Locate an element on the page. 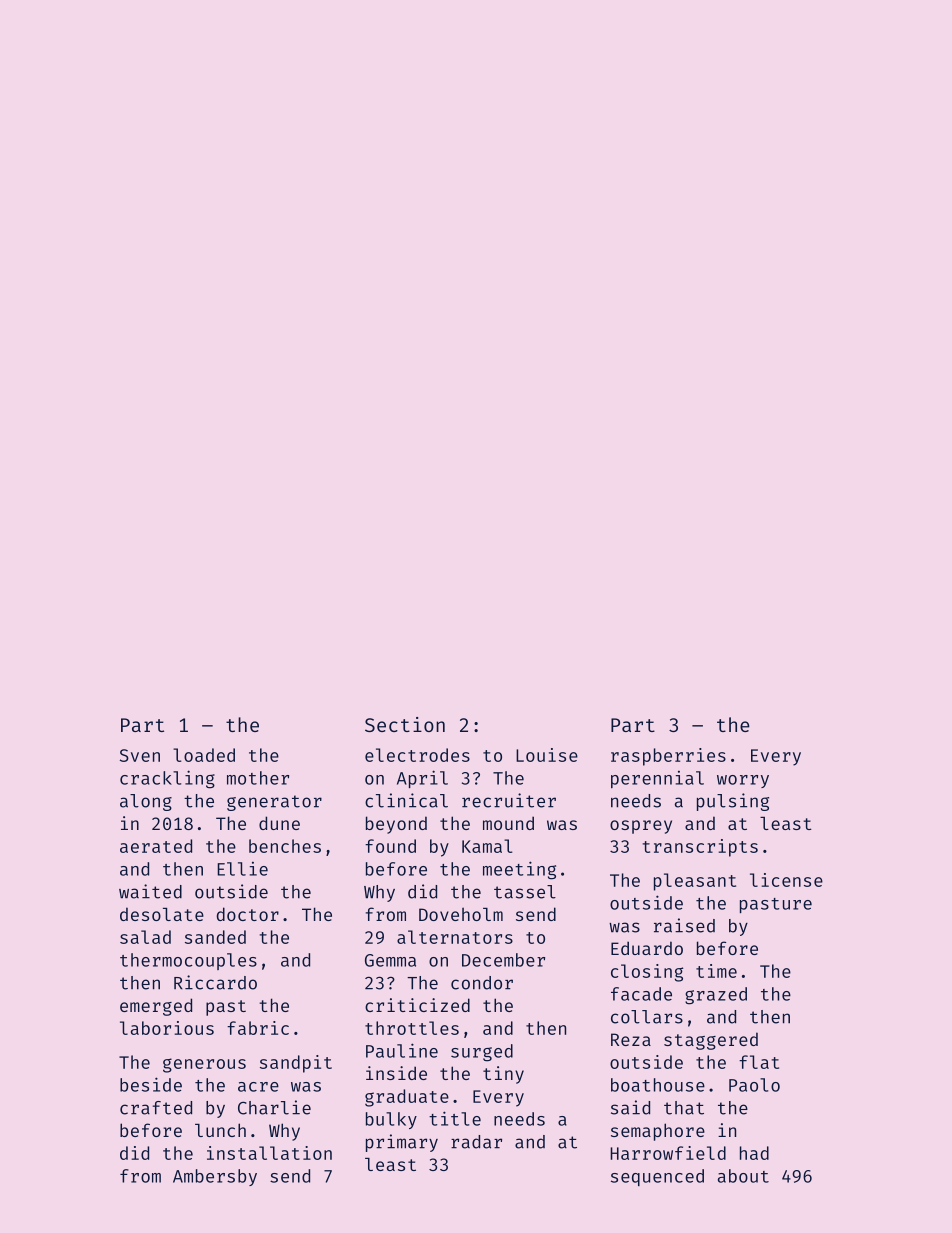 The width and height of the image is (952, 1233). electrodes is located at coordinates (417, 755).
